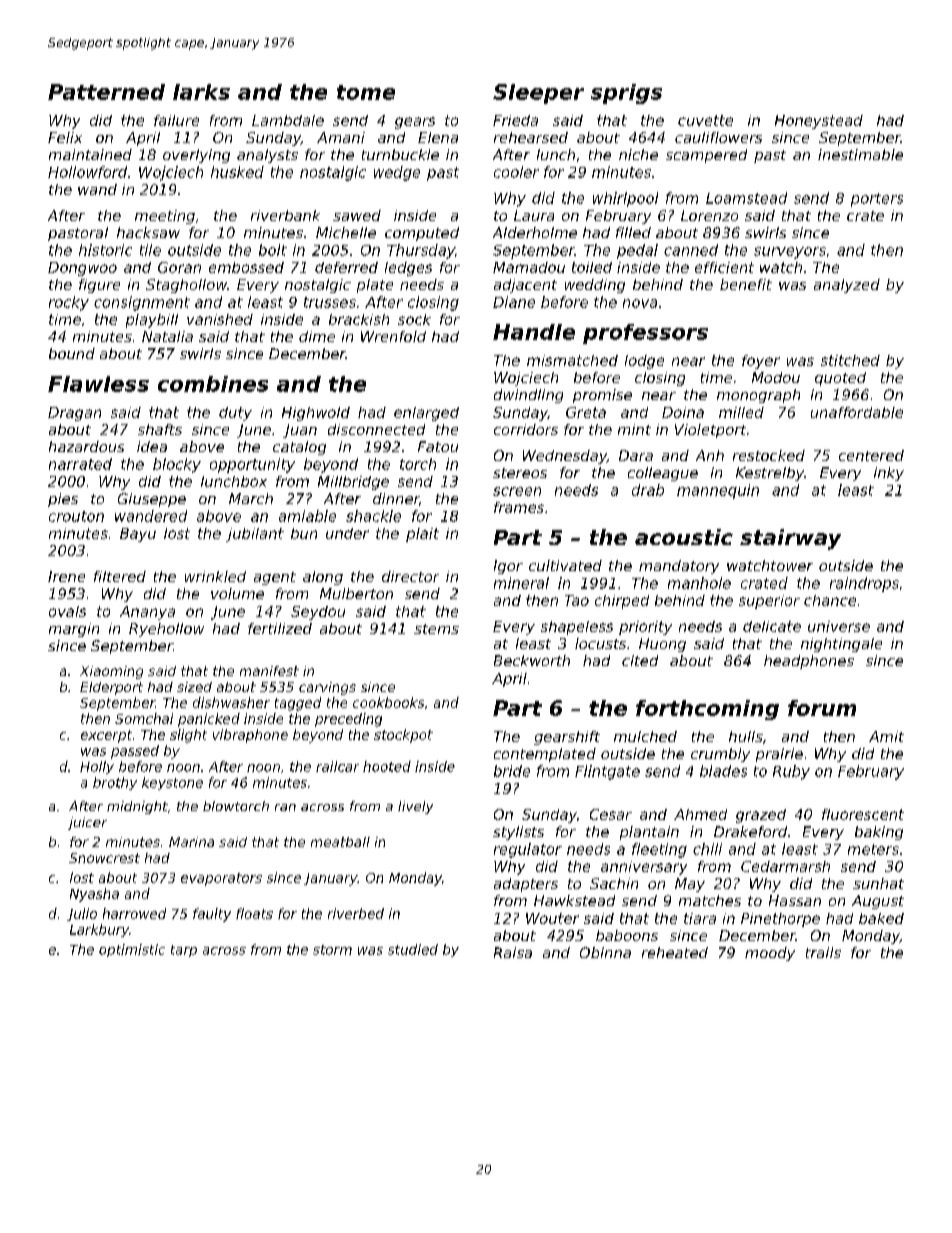 This screenshot has height=1233, width=952. I want to click on lodge, so click(644, 362).
